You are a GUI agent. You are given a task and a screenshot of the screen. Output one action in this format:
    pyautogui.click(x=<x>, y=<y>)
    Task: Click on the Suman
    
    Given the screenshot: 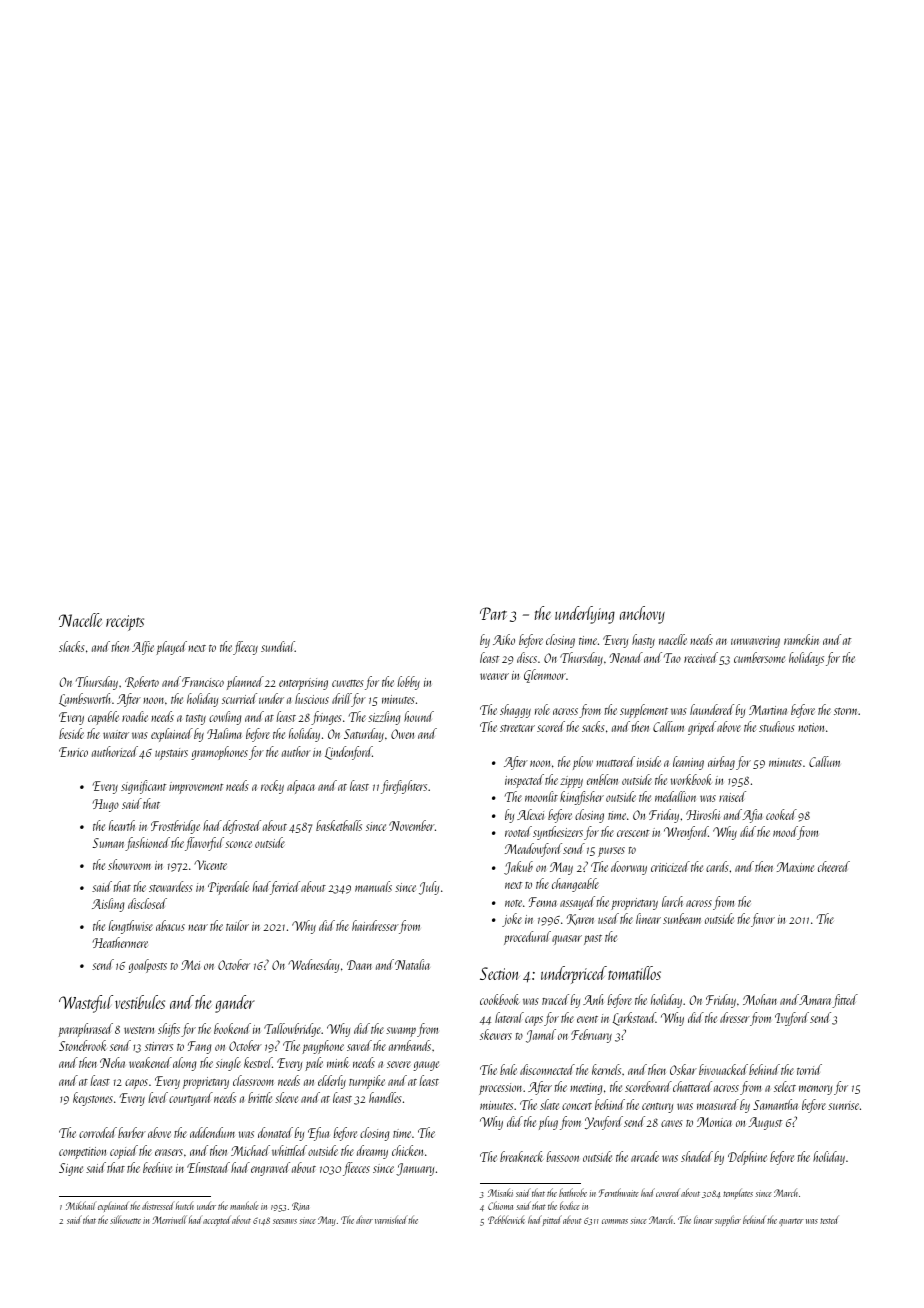 What is the action you would take?
    pyautogui.click(x=108, y=843)
